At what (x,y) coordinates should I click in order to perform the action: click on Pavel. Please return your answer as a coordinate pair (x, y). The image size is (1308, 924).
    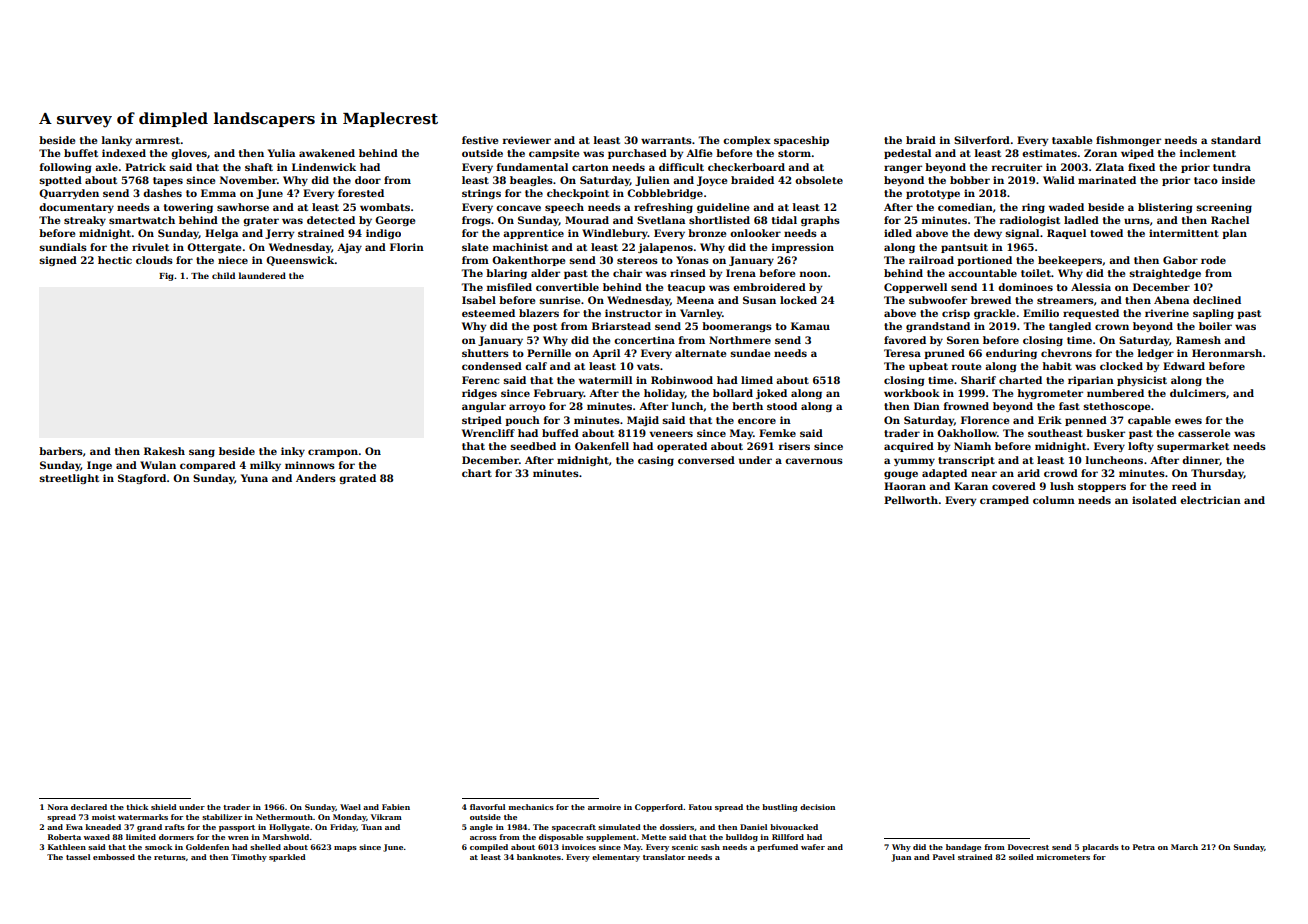
    Looking at the image, I should click on (944, 857).
